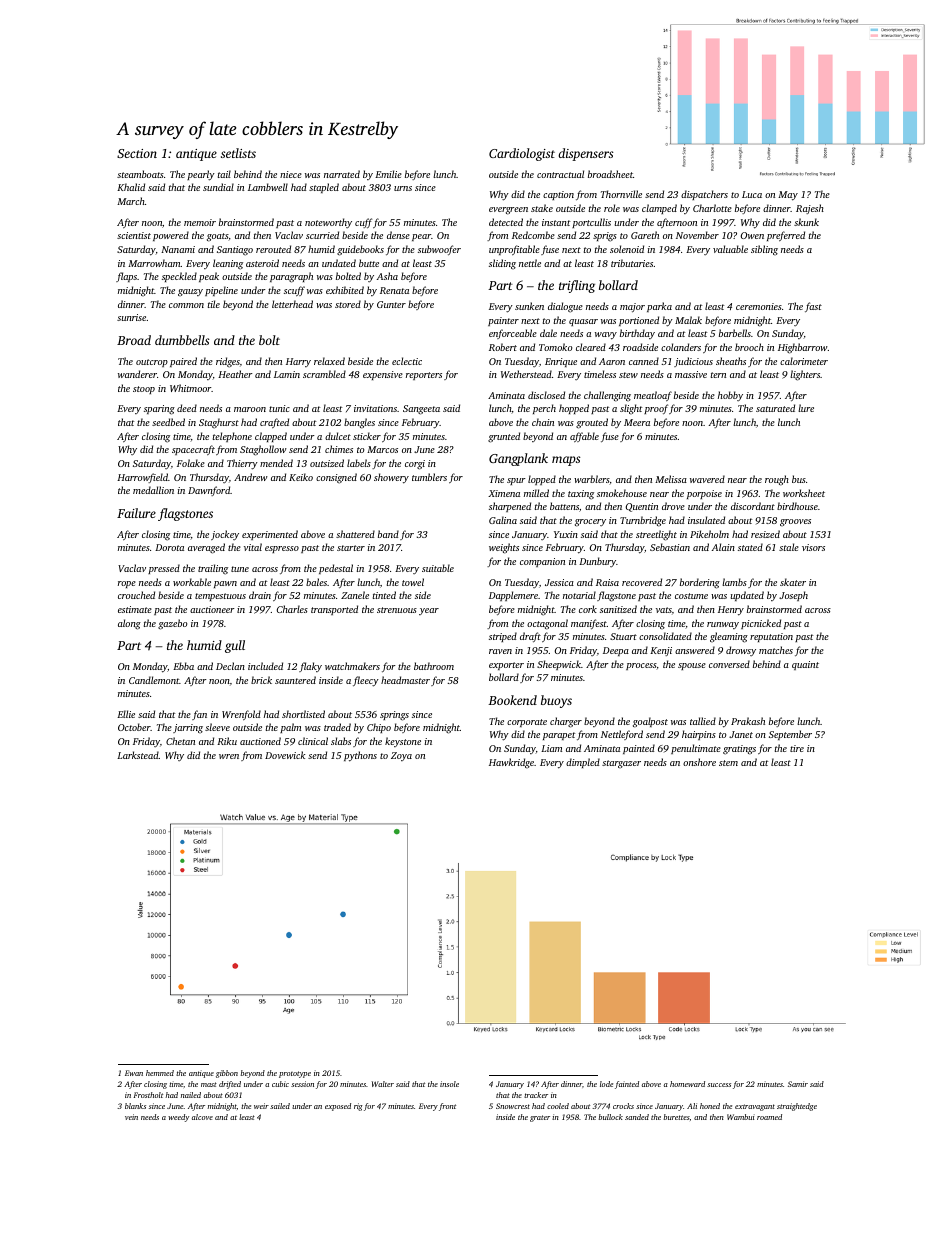 The image size is (952, 1233). Describe the element at coordinates (540, 1118) in the image. I see `grater` at that location.
